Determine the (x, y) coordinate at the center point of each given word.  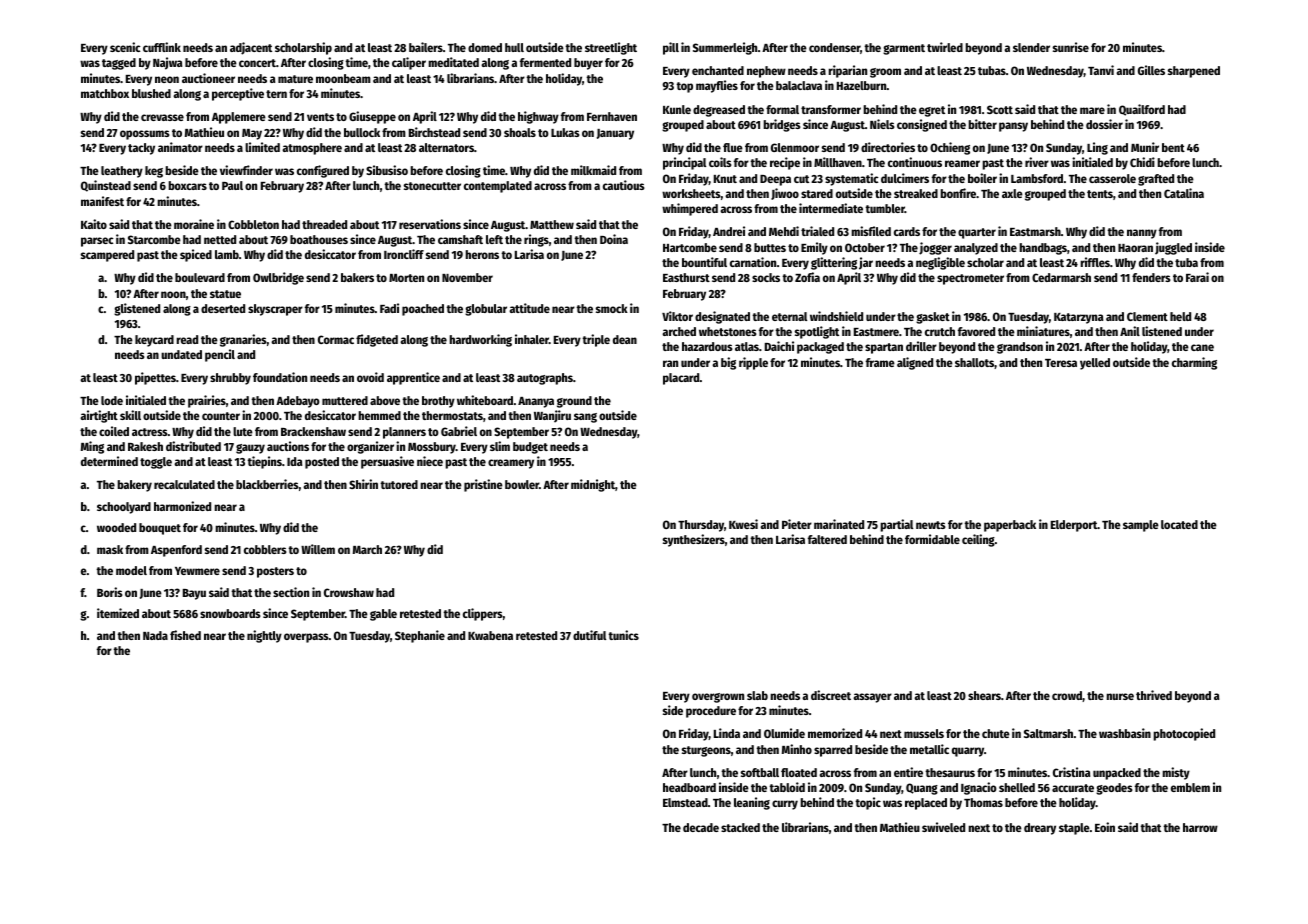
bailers (426, 47)
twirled (945, 47)
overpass (306, 638)
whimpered (690, 209)
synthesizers (694, 540)
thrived (1154, 695)
